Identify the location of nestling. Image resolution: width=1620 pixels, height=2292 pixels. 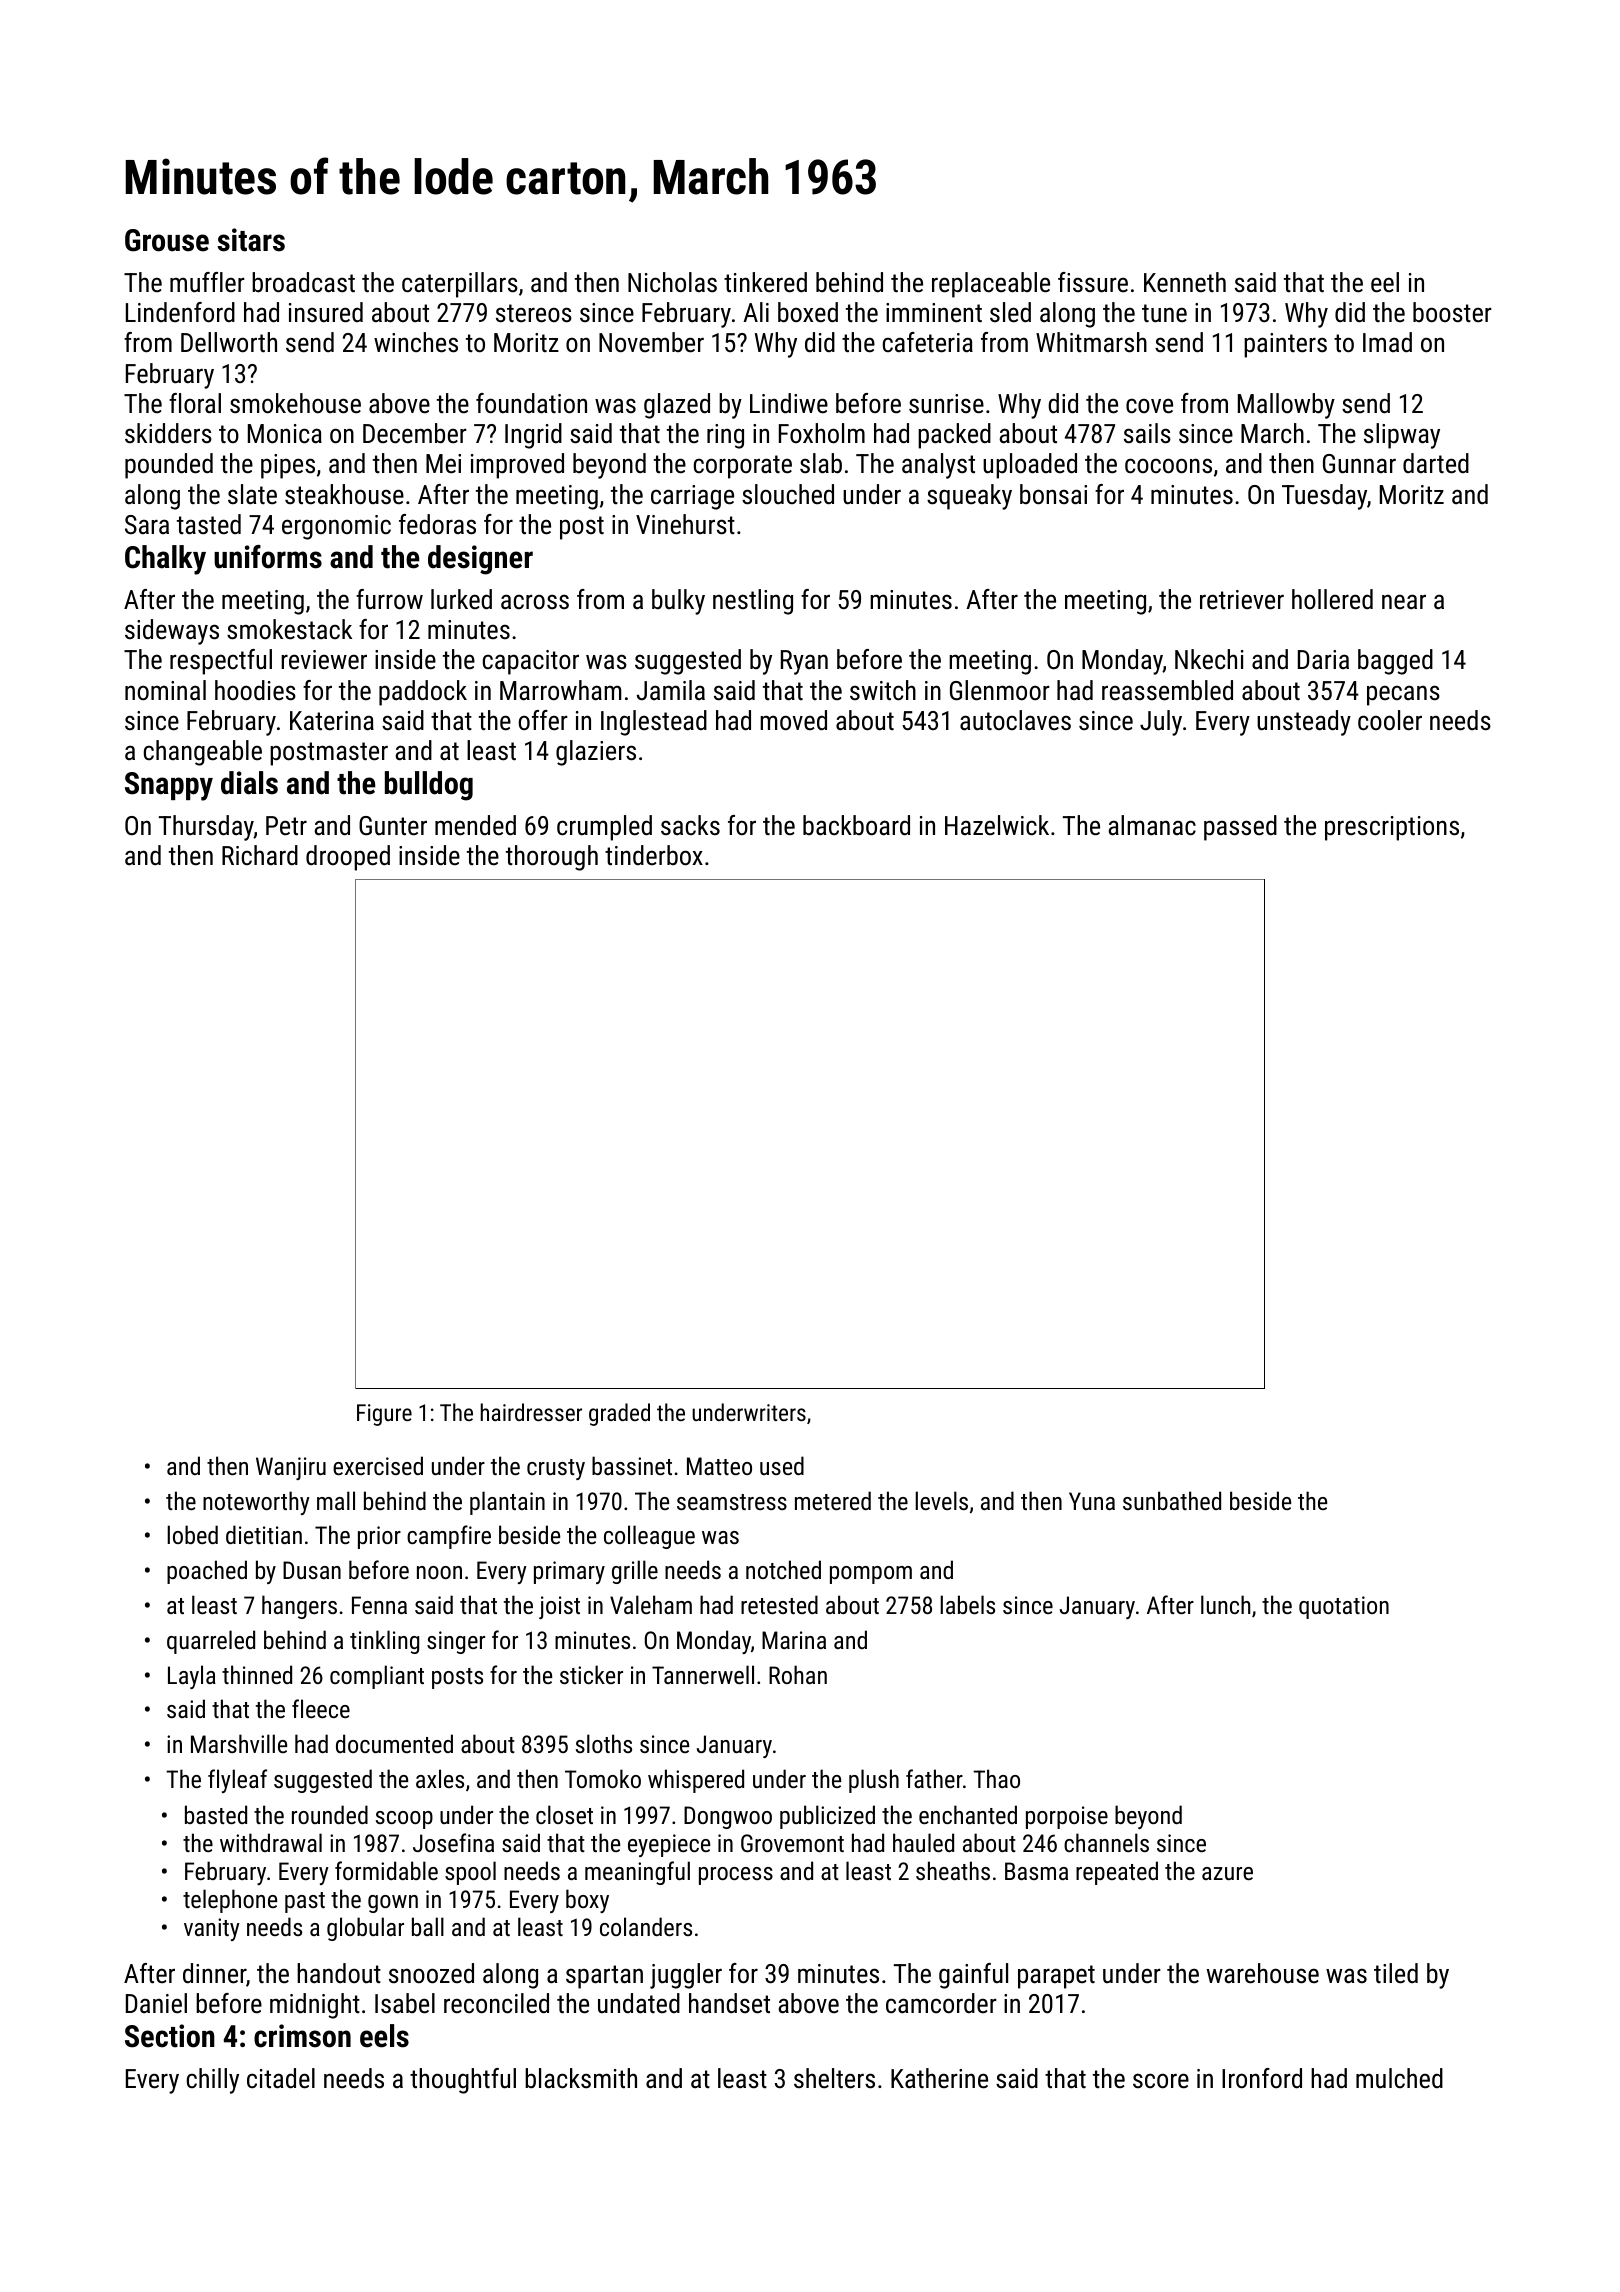
(753, 602).
